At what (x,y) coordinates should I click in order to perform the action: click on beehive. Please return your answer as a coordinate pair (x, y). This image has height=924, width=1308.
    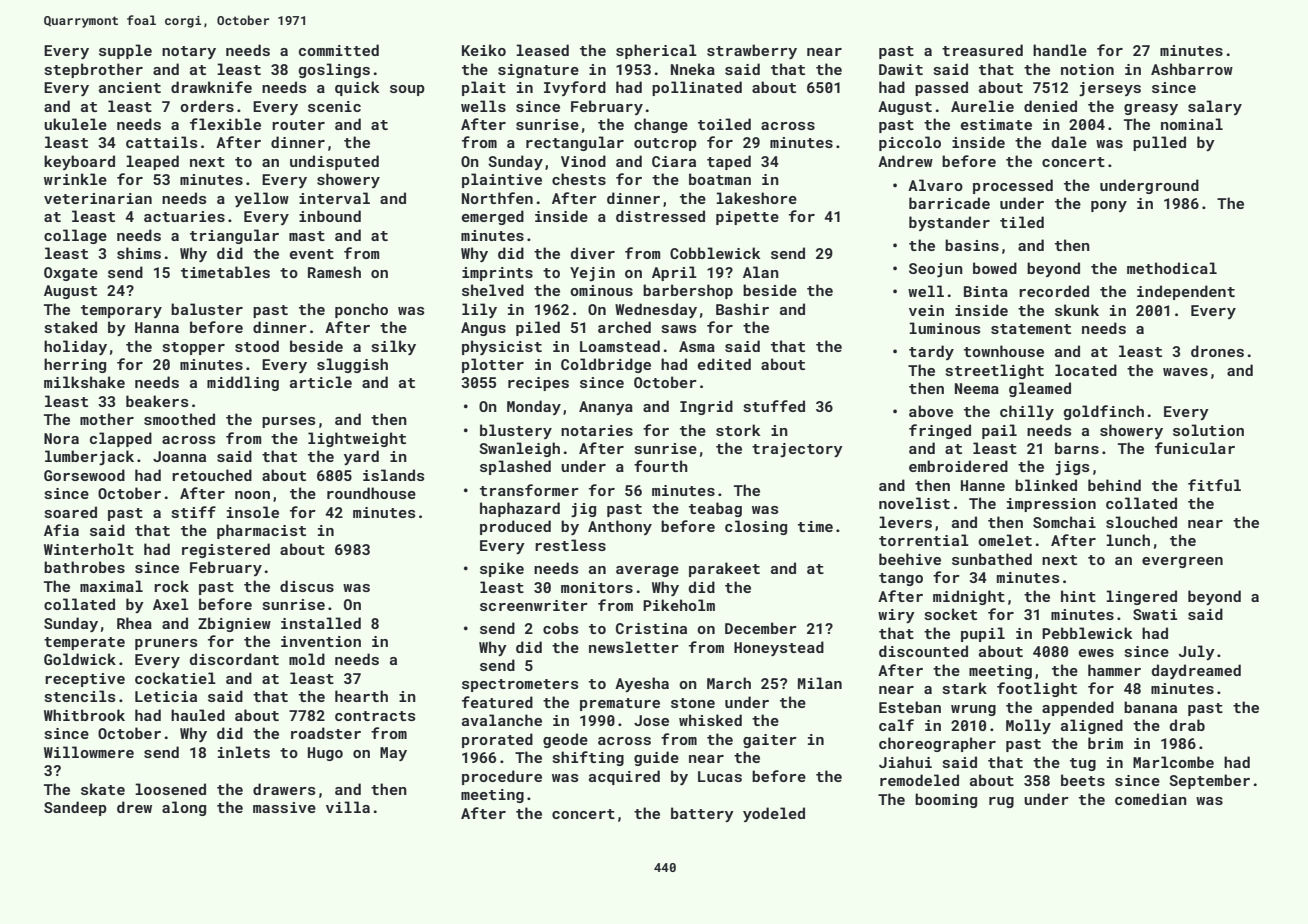
    Looking at the image, I should click on (910, 559).
